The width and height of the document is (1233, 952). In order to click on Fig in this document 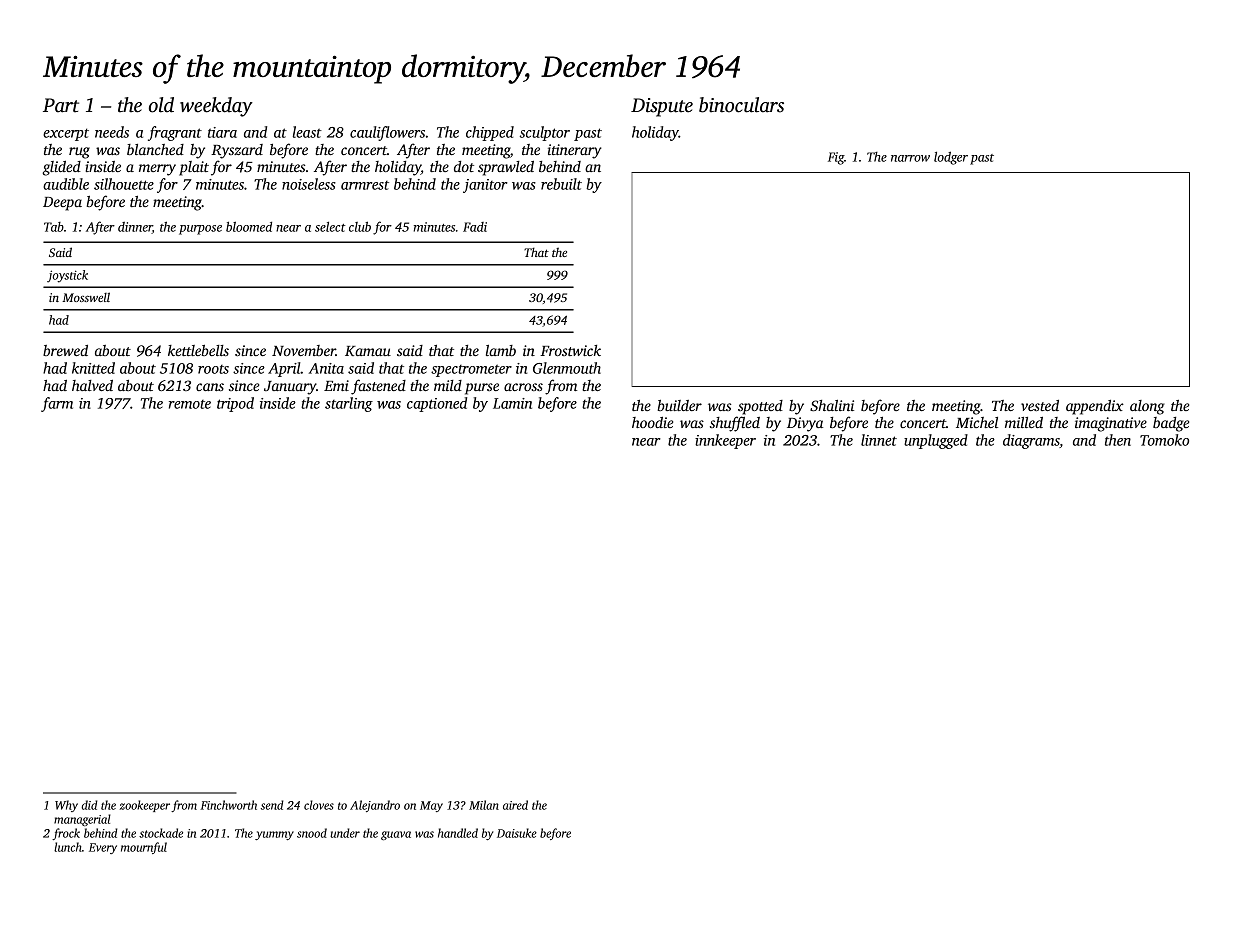, I will do `click(836, 158)`.
